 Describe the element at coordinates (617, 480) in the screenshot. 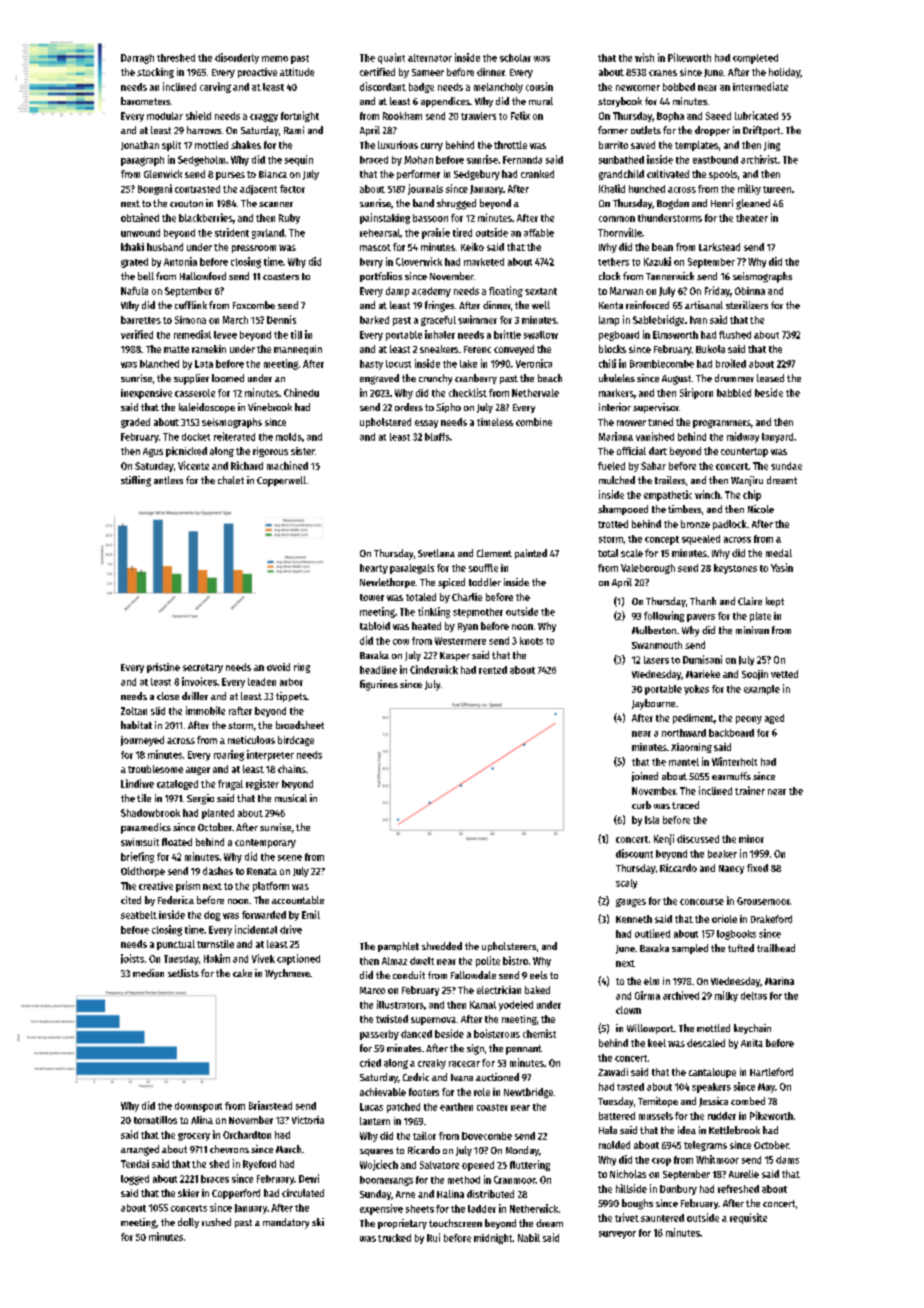

I see `mulched` at that location.
